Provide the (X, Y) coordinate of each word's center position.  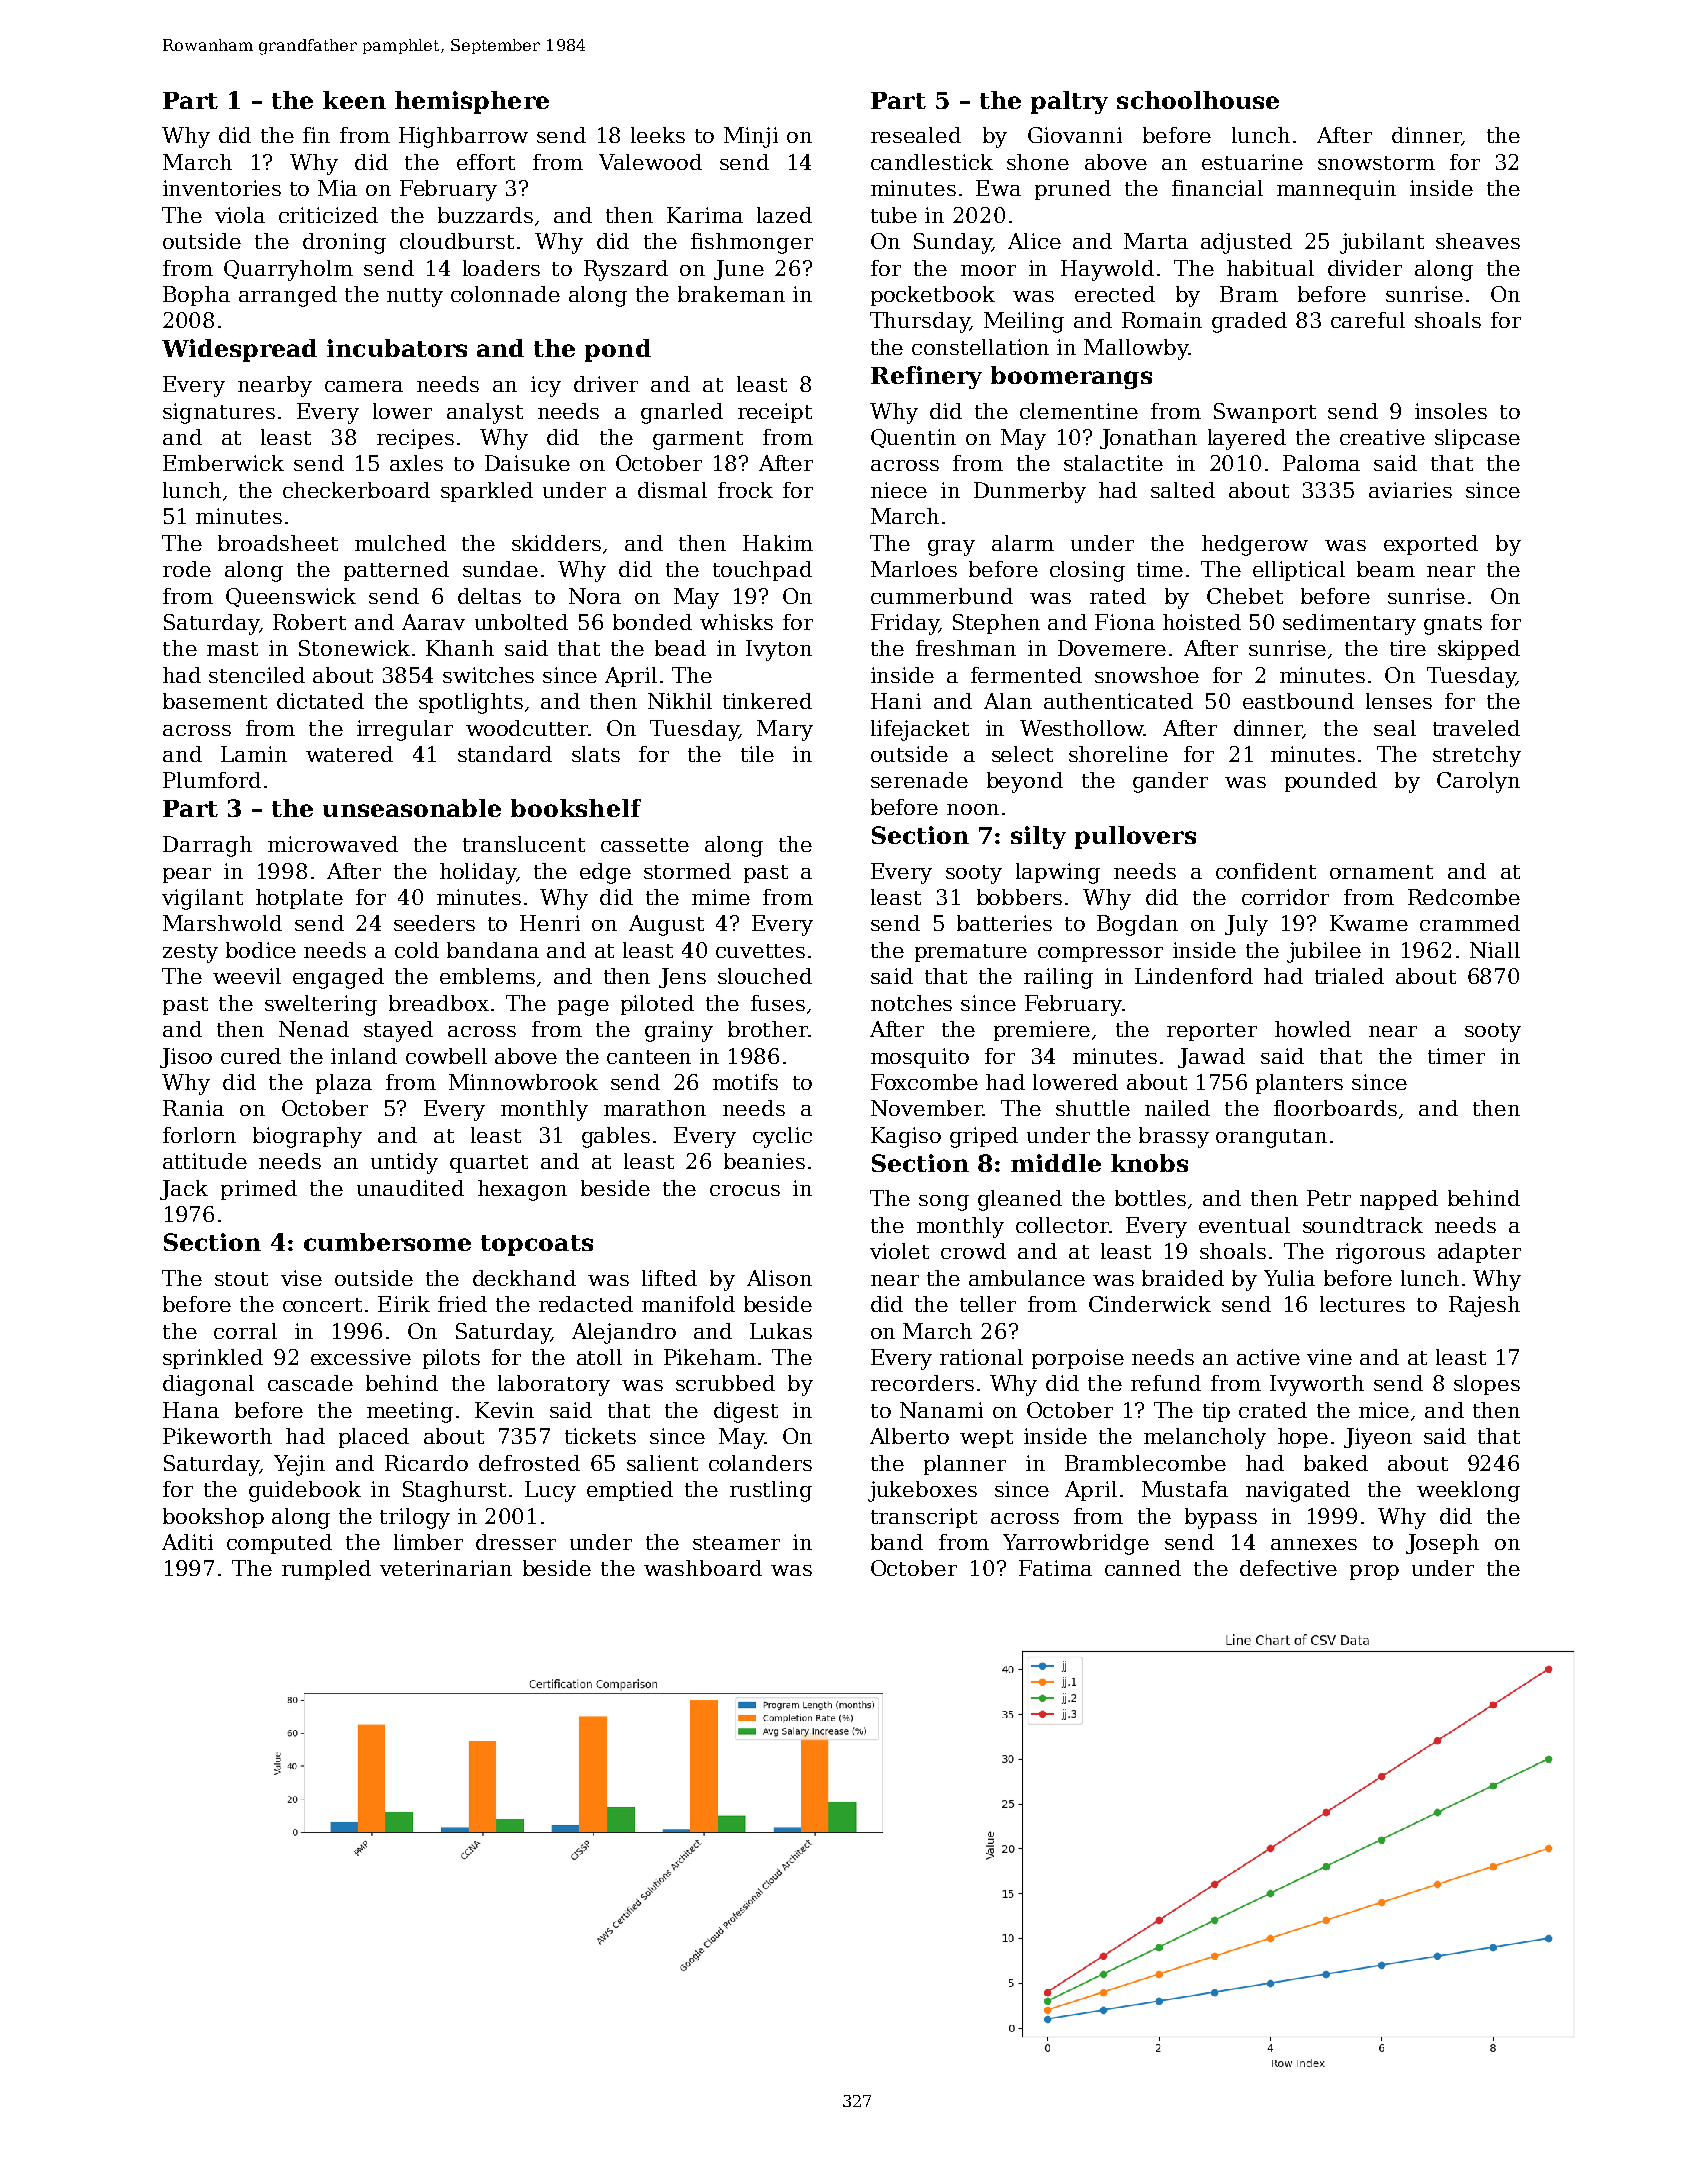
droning (344, 243)
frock (745, 490)
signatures (219, 413)
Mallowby (1136, 349)
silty (1038, 837)
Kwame (1369, 923)
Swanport (1265, 413)
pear (187, 875)
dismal (672, 490)
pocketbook (933, 296)
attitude (205, 1161)
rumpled (326, 1570)
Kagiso (906, 1137)
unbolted (521, 622)
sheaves (1478, 241)
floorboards (1335, 1108)
